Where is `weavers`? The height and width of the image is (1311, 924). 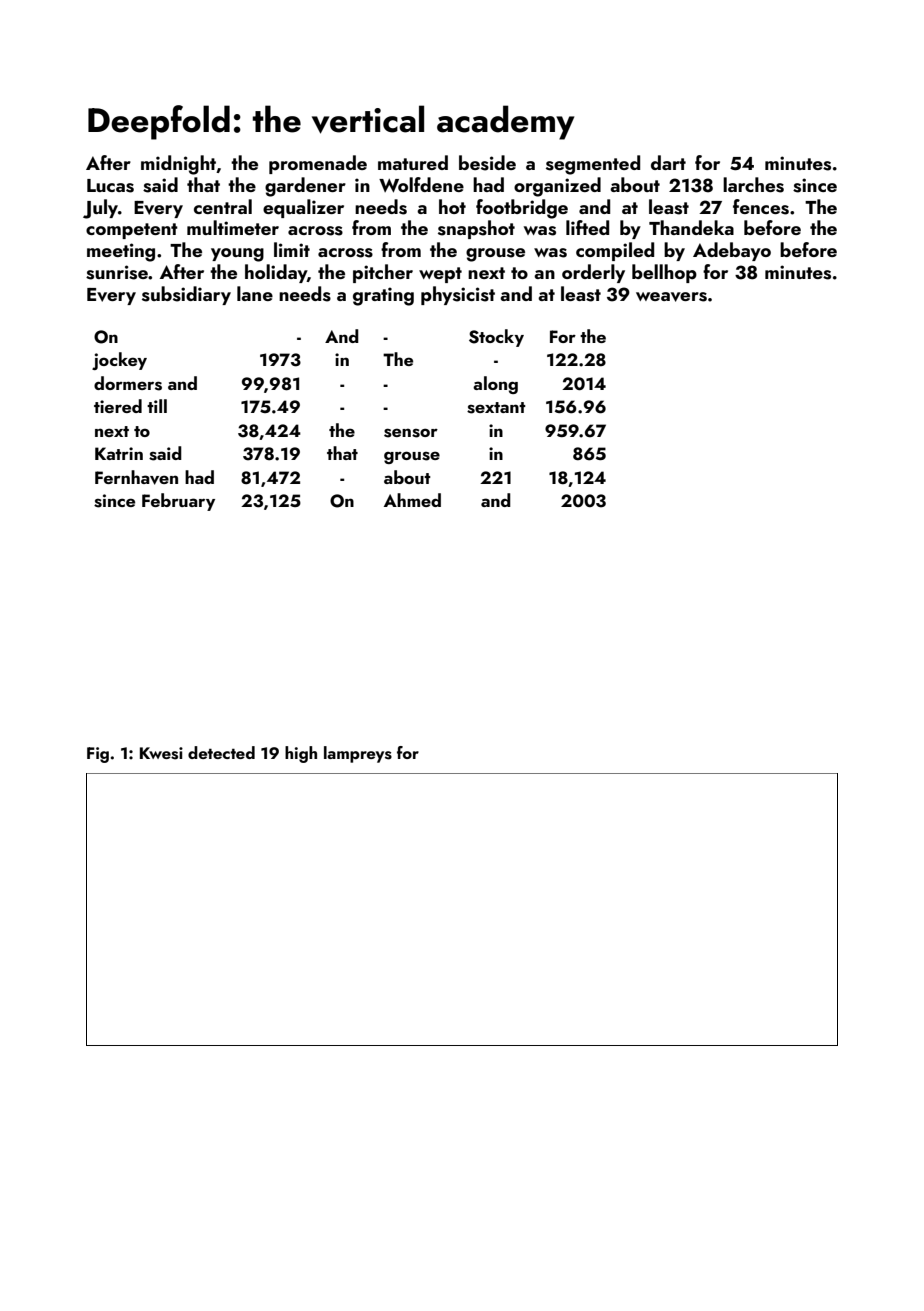 weavers is located at coordinates (671, 297).
